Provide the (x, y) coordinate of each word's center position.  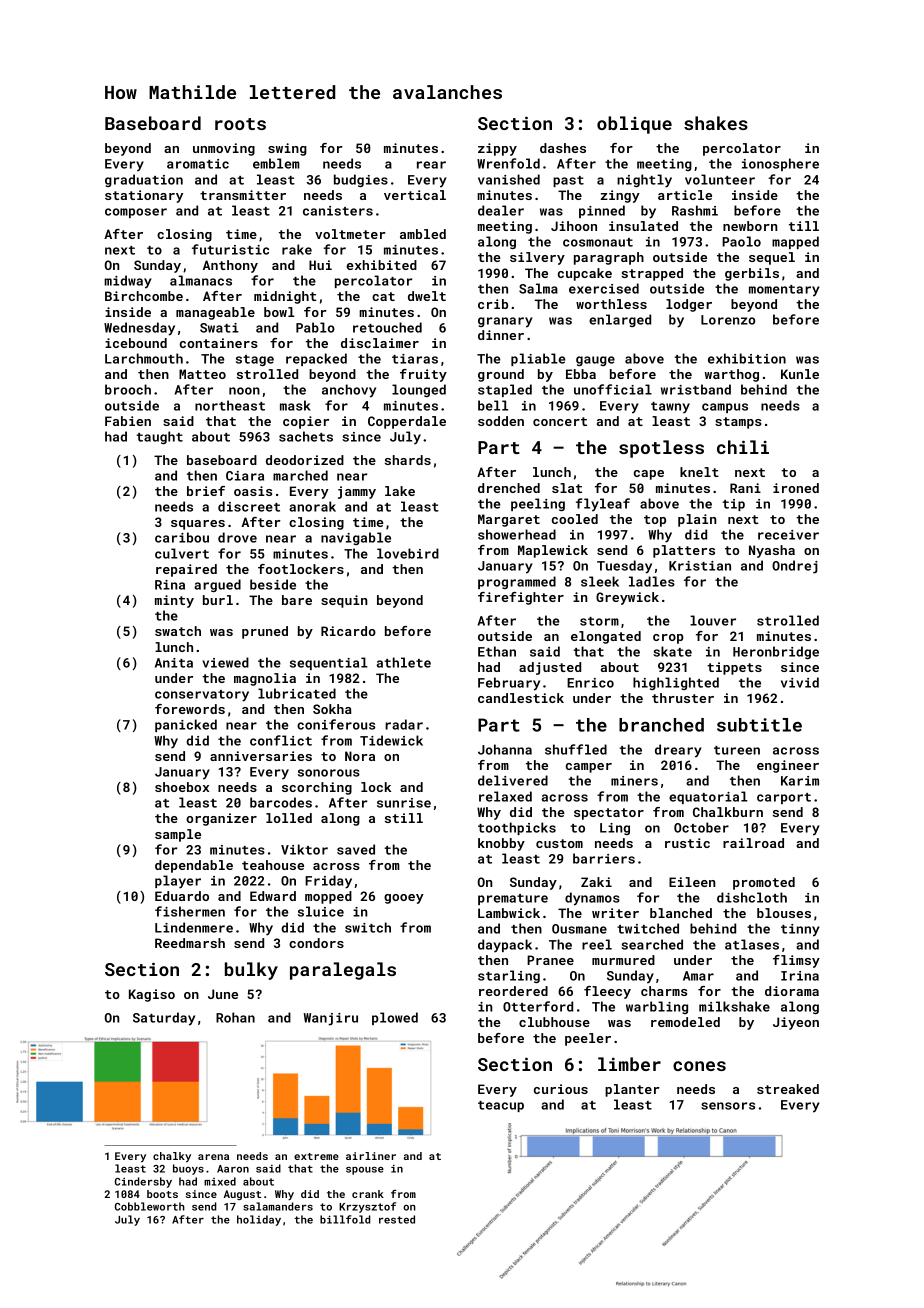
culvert (182, 553)
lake (400, 491)
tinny (800, 930)
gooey (404, 899)
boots (162, 1194)
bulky (251, 971)
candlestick (521, 698)
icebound (136, 343)
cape (649, 475)
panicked (186, 725)
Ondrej (795, 567)
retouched (387, 327)
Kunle (800, 374)
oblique (634, 125)
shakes (716, 123)
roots (240, 124)
